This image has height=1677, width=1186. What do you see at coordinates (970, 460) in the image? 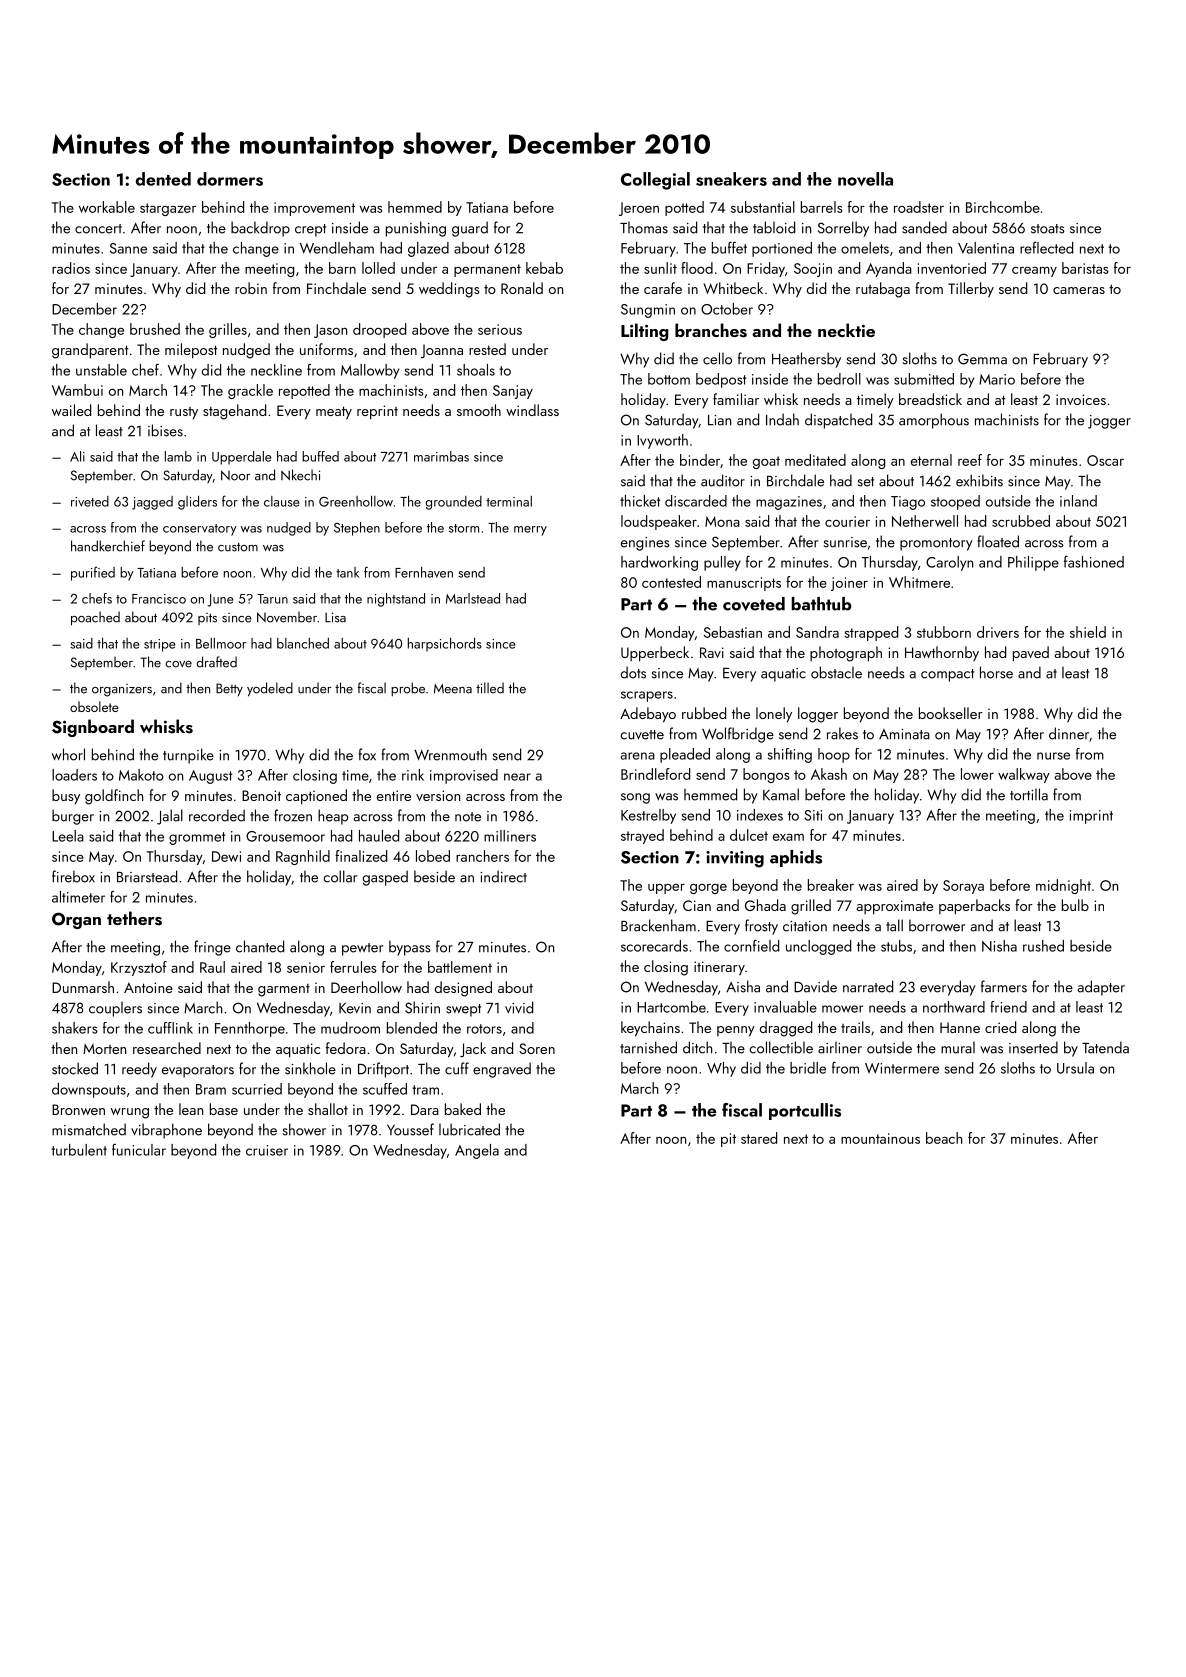
I see `reef` at bounding box center [970, 460].
